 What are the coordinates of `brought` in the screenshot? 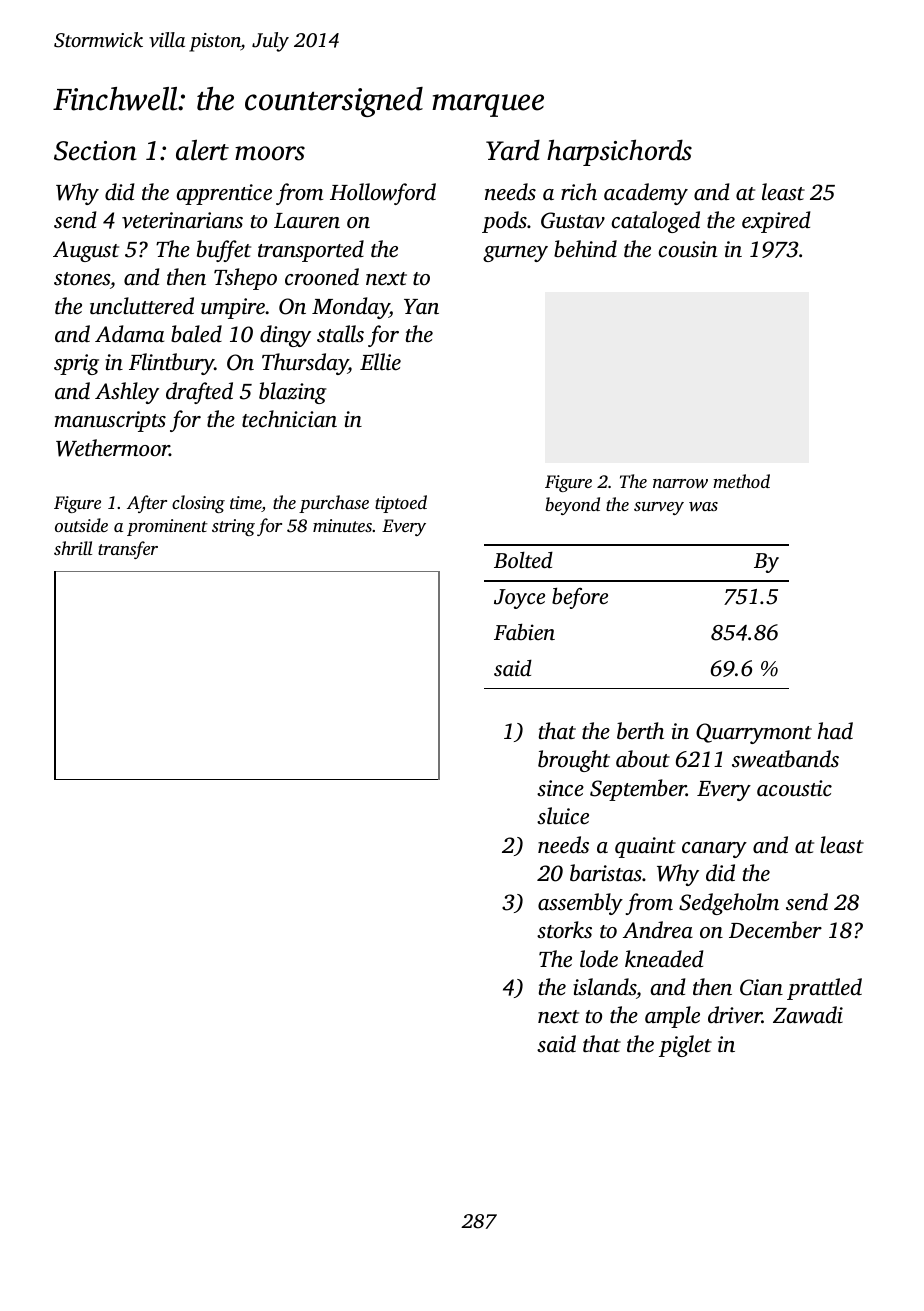 It's located at (574, 761).
